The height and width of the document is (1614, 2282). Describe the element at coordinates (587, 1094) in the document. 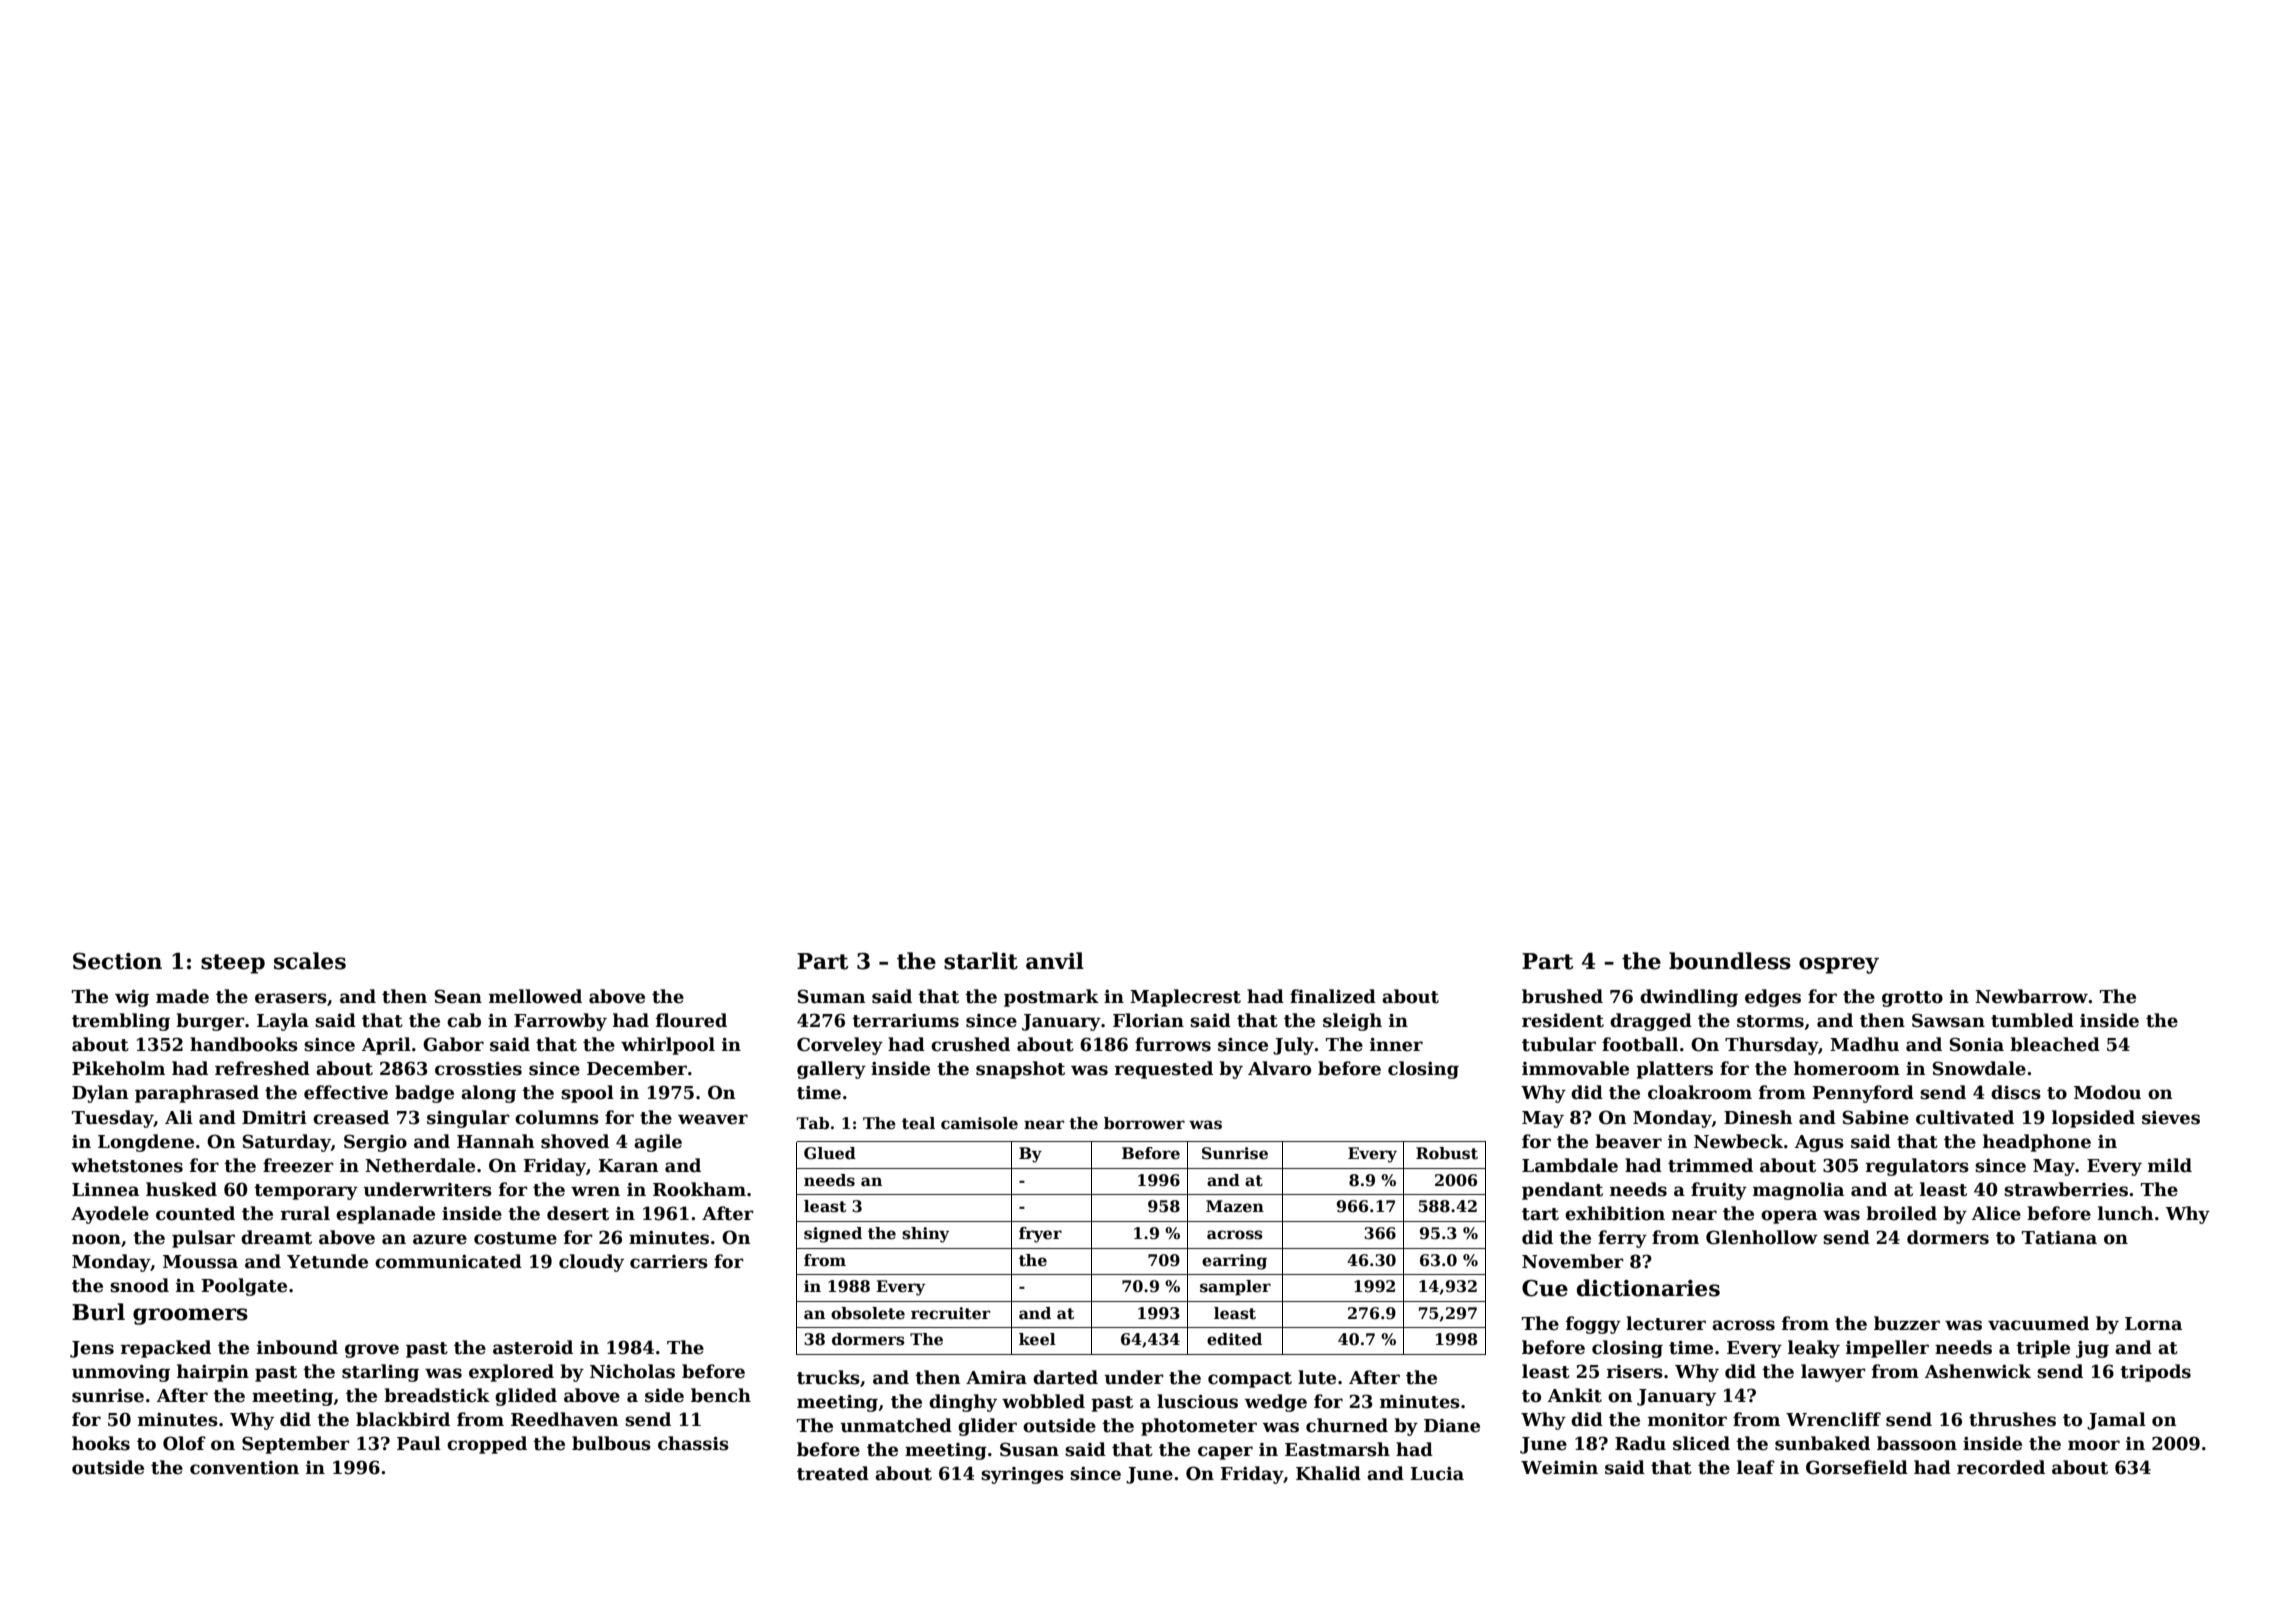

I see `spool` at that location.
